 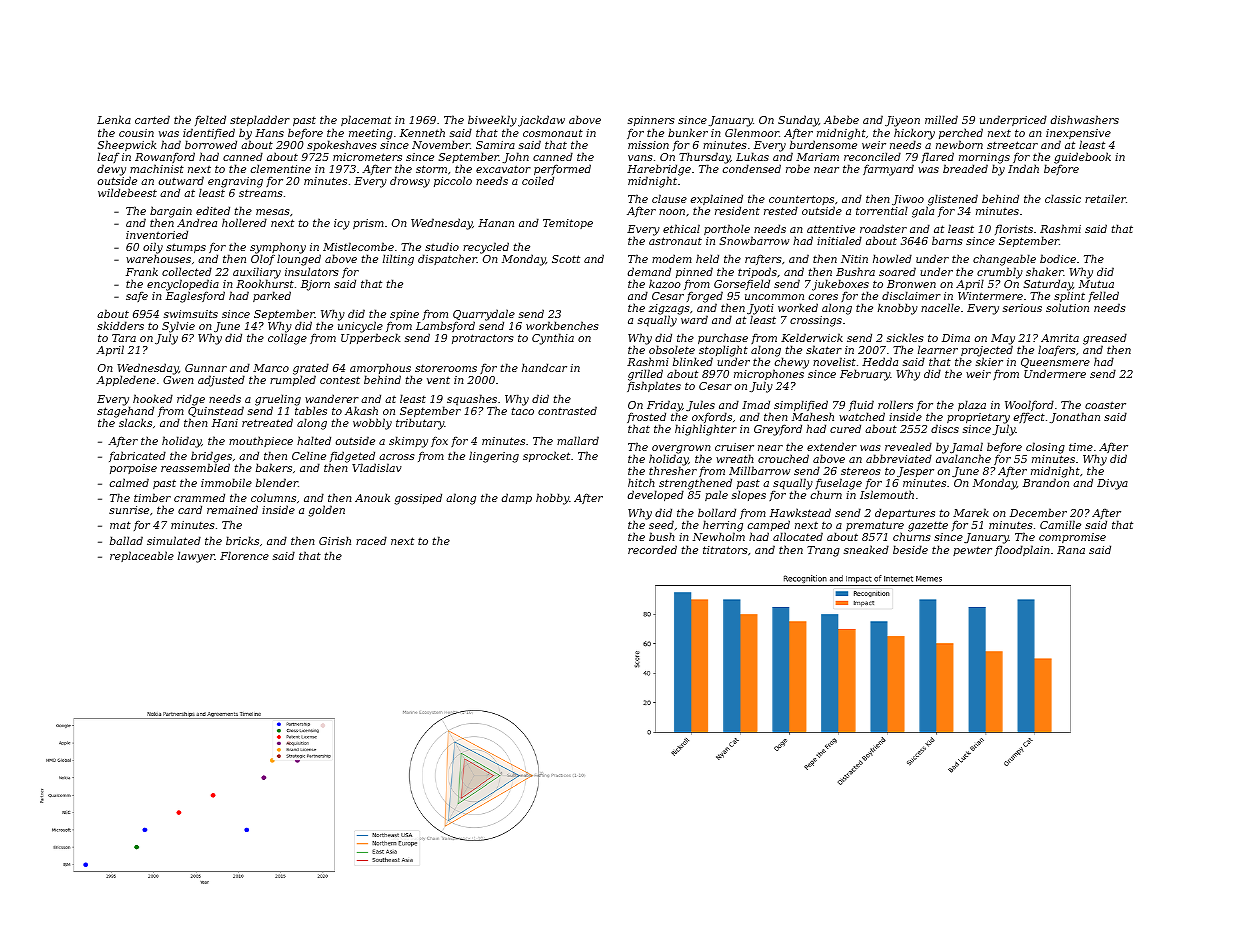 What do you see at coordinates (225, 423) in the screenshot?
I see `Hani` at bounding box center [225, 423].
